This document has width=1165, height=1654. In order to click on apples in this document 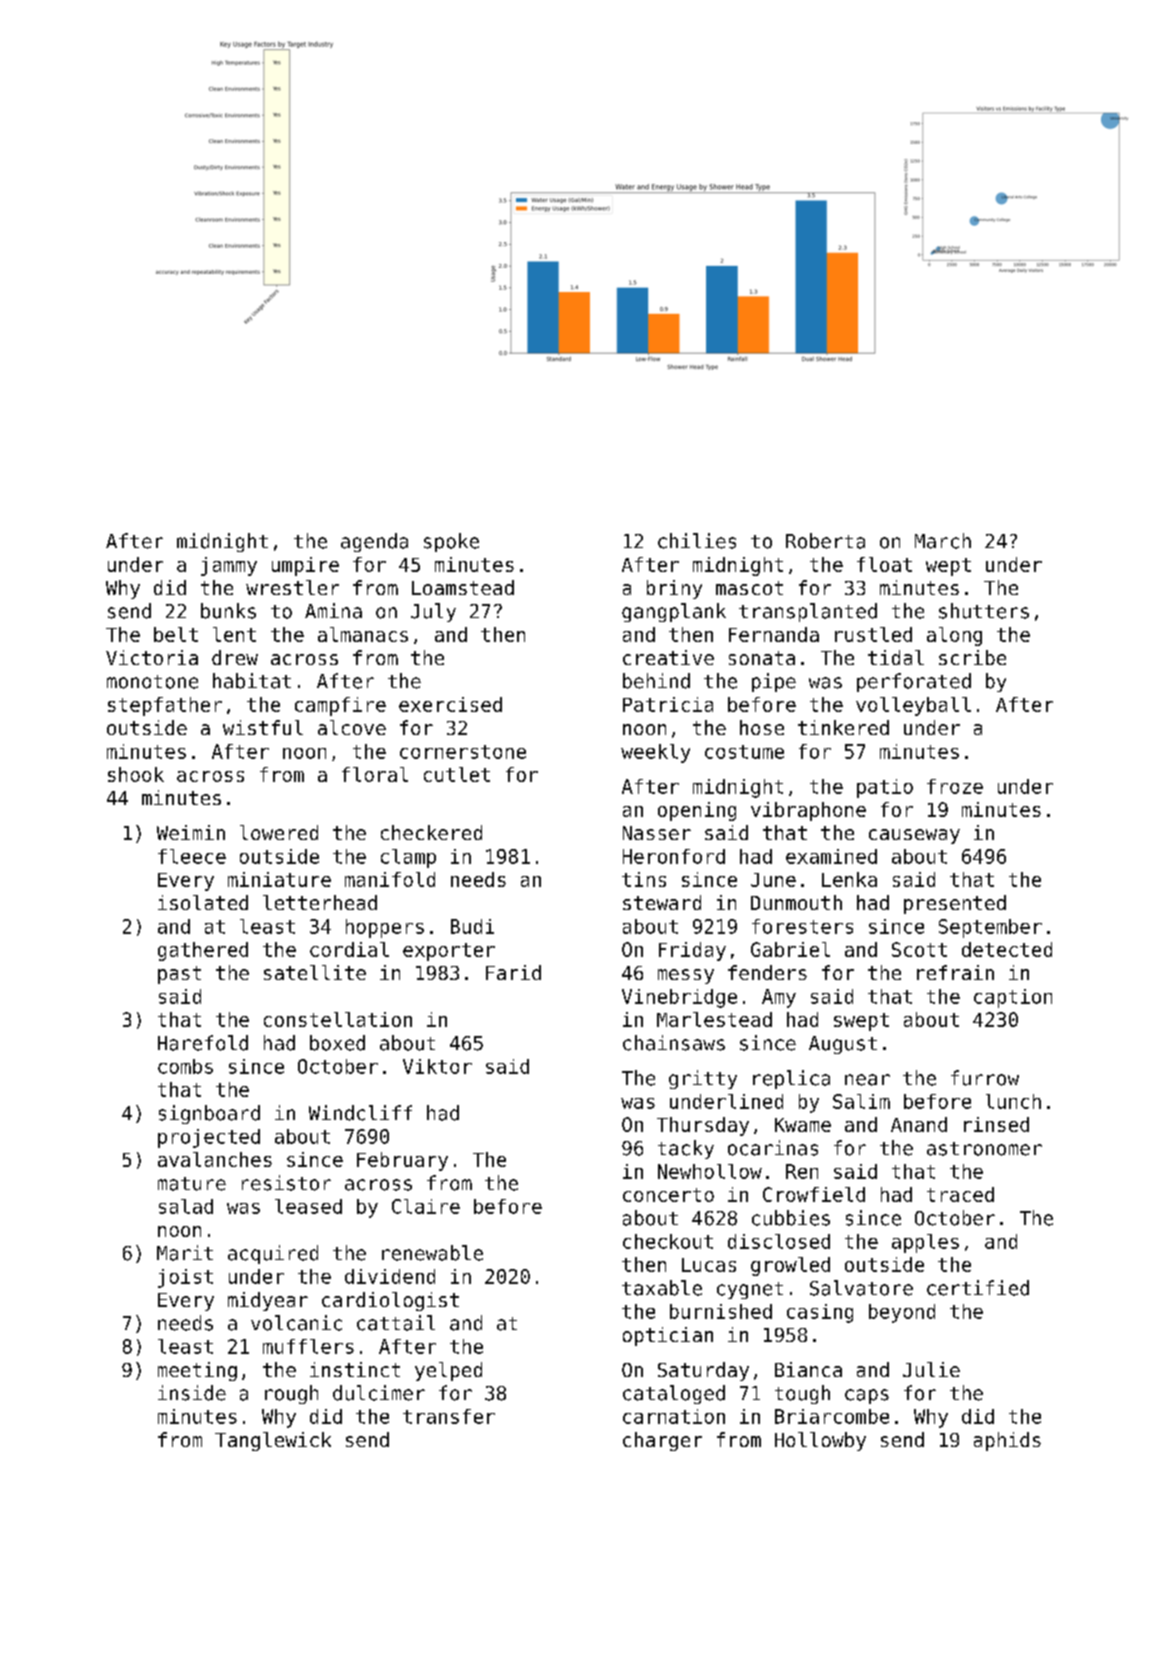, I will do `click(925, 1243)`.
